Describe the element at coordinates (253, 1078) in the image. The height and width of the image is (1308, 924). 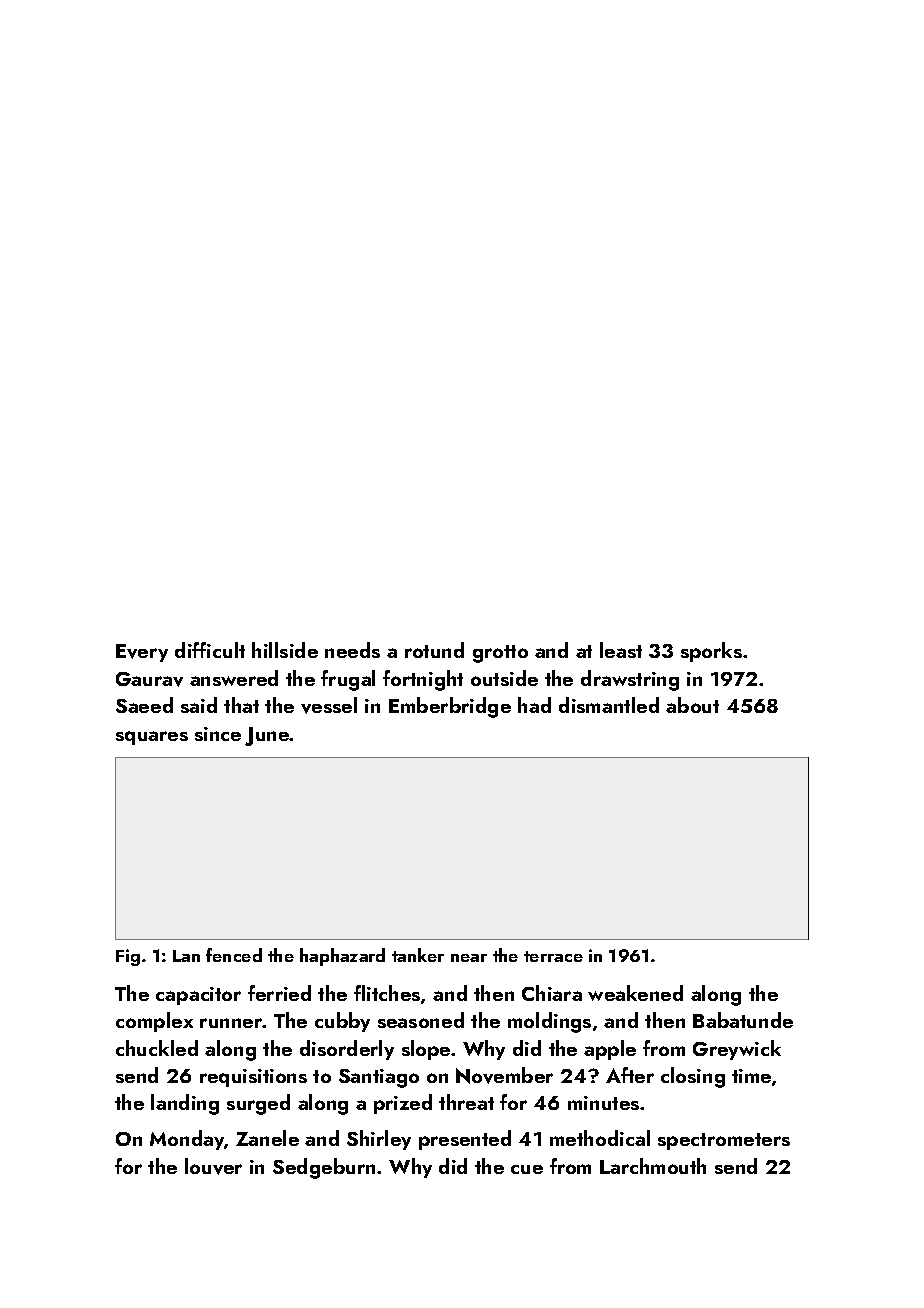
I see `requisitions` at that location.
